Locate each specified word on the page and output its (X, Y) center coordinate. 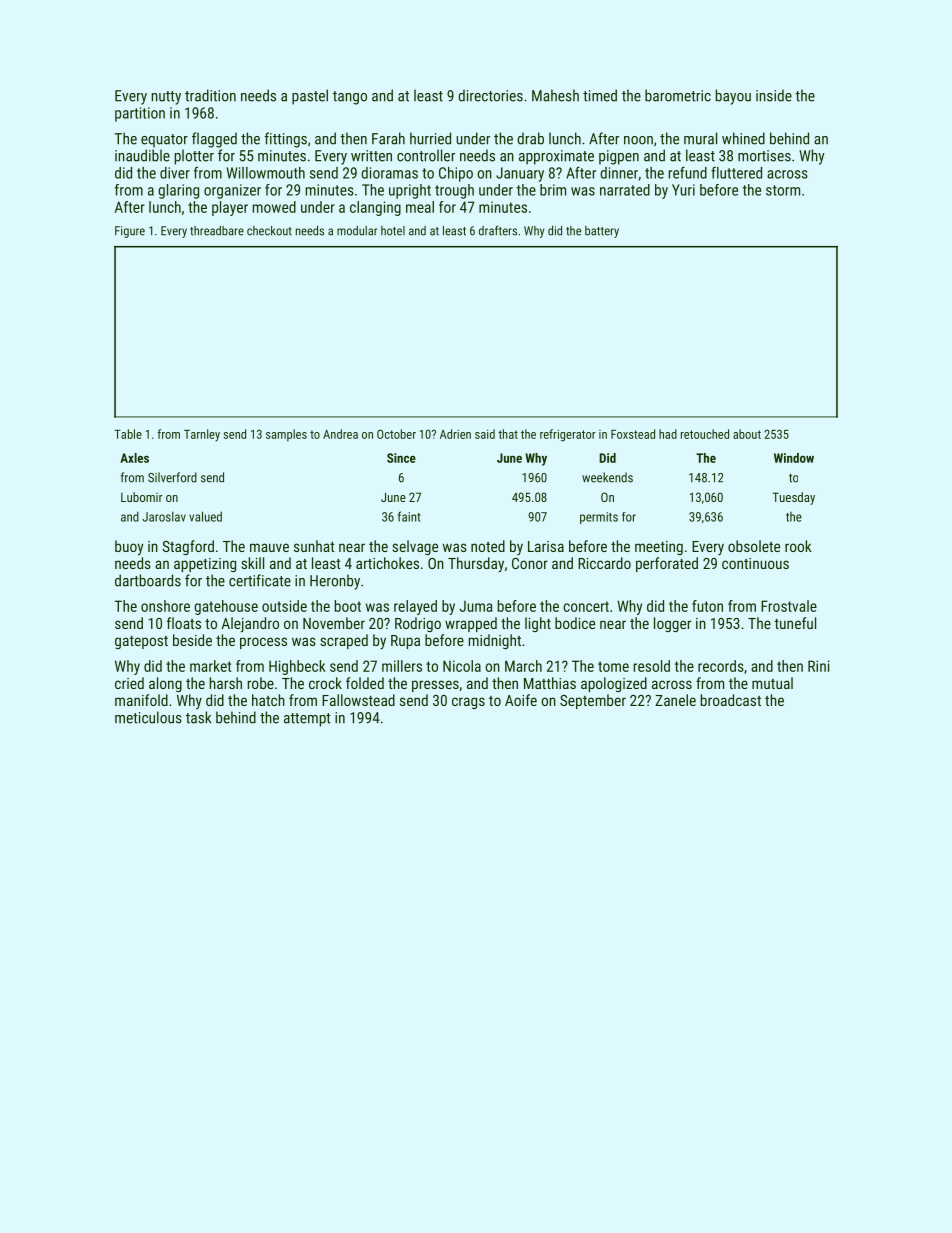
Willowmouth (266, 173)
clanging (375, 208)
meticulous (148, 717)
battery (602, 232)
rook (798, 546)
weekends (607, 477)
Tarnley (202, 435)
